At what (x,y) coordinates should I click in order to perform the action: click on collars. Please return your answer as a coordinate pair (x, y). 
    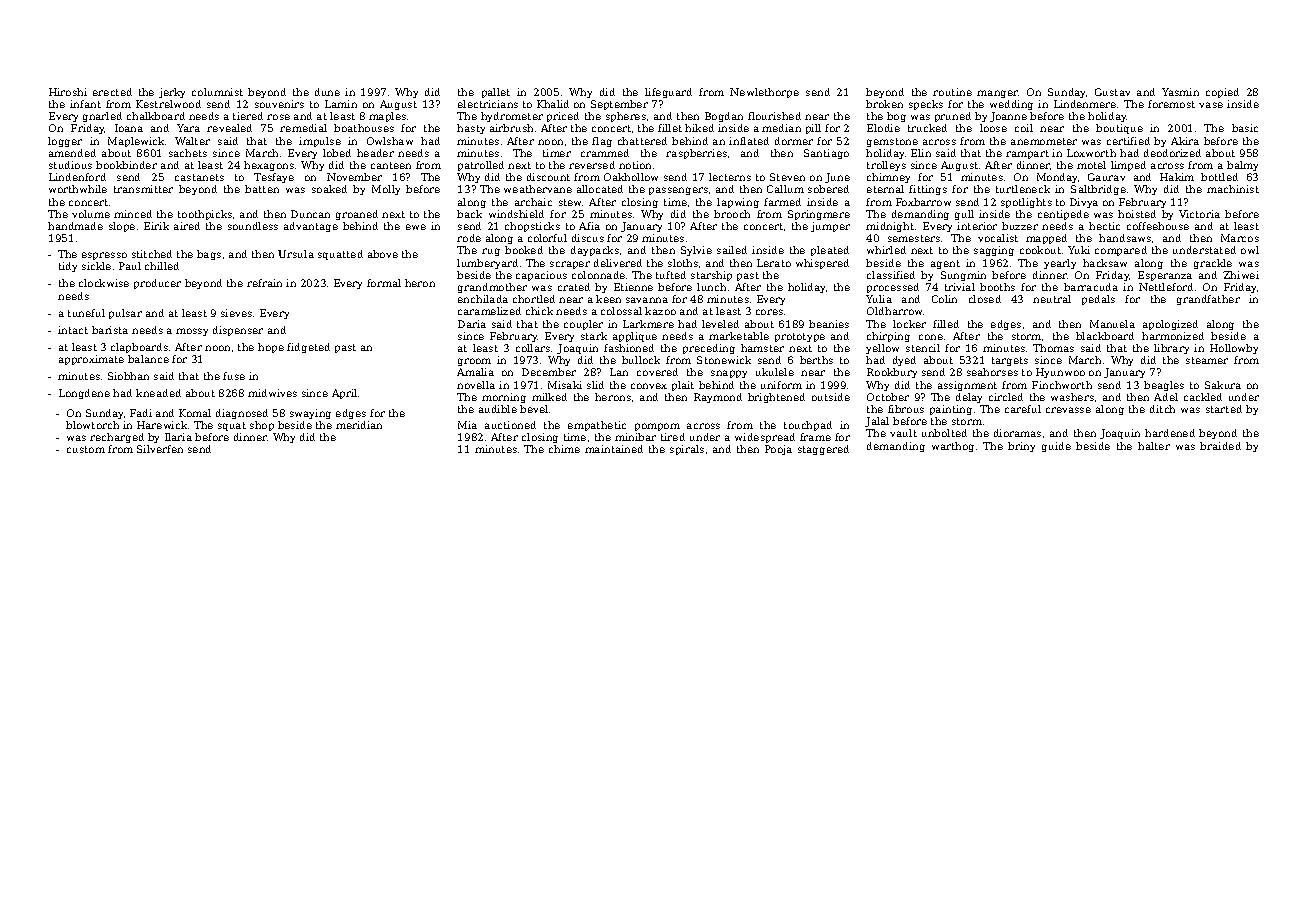
    Looking at the image, I should click on (533, 348).
